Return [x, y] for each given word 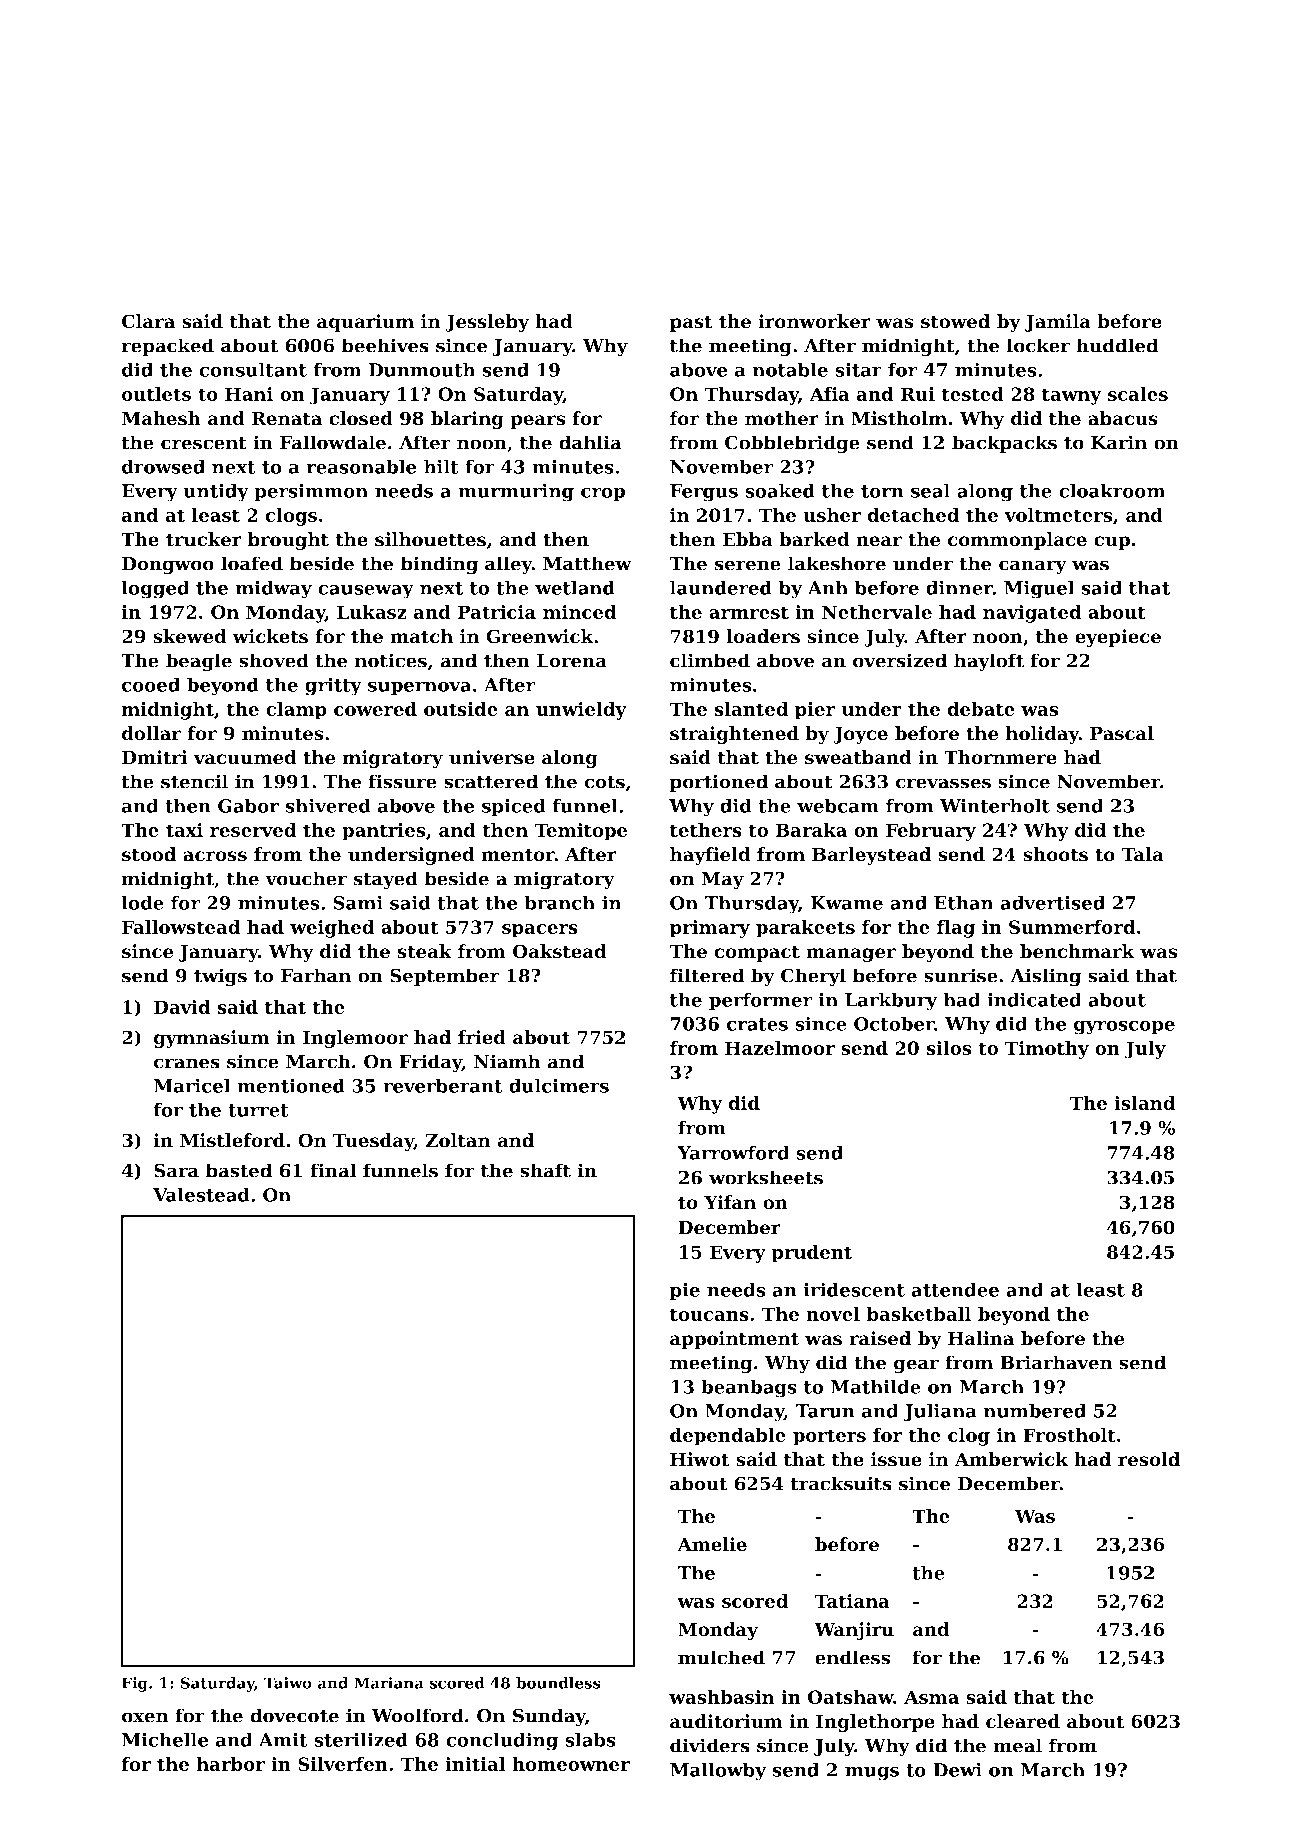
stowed [955, 321]
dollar [151, 733]
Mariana [389, 1683]
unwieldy [581, 711]
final [333, 1170]
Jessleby [487, 323]
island [1144, 1103]
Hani [249, 394]
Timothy [1047, 1050]
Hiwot [699, 1459]
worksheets [766, 1177]
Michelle [165, 1739]
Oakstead [560, 951]
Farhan [316, 975]
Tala [1143, 854]
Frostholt [1069, 1435]
